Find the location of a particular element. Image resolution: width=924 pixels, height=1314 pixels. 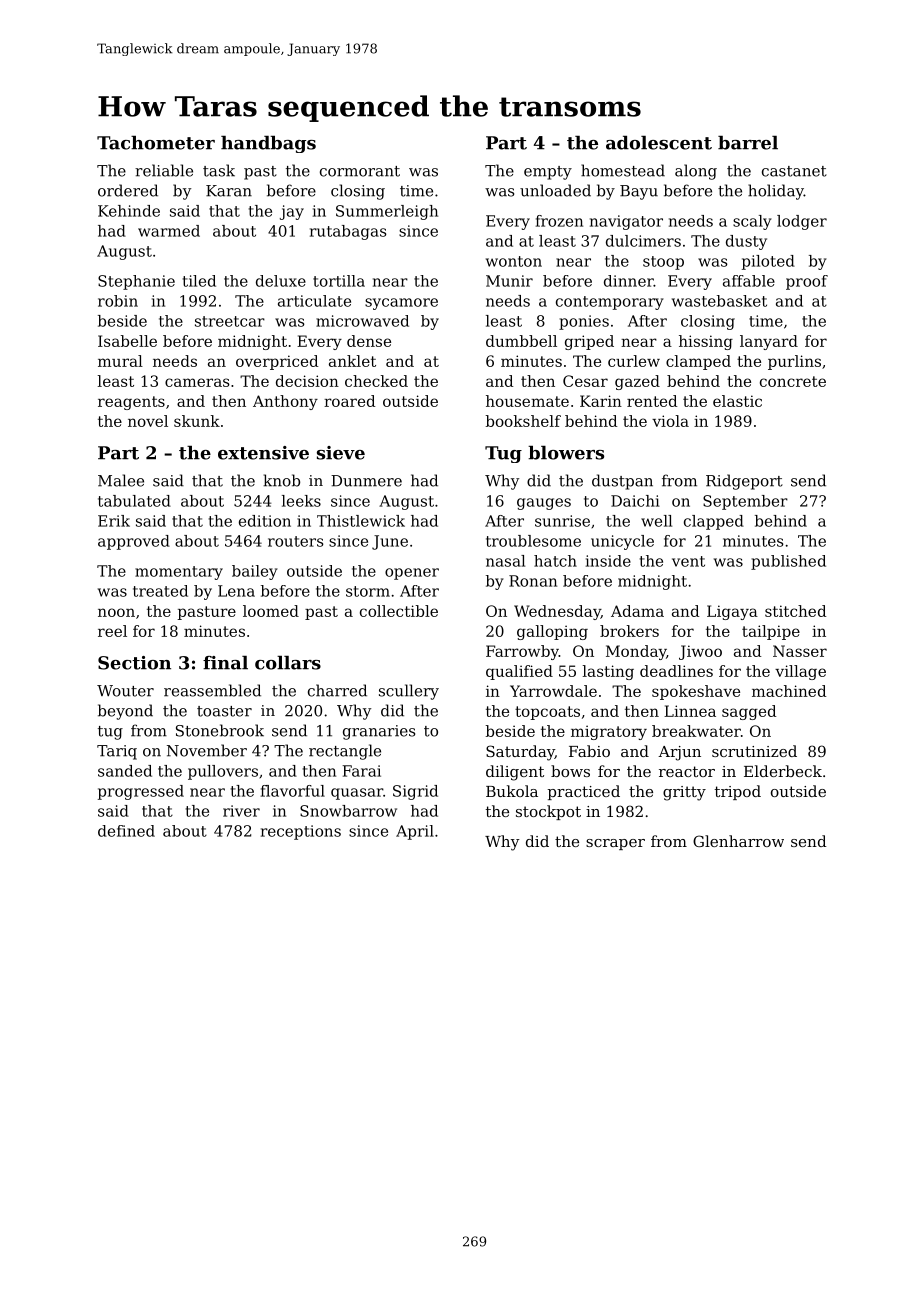

April is located at coordinates (415, 832).
